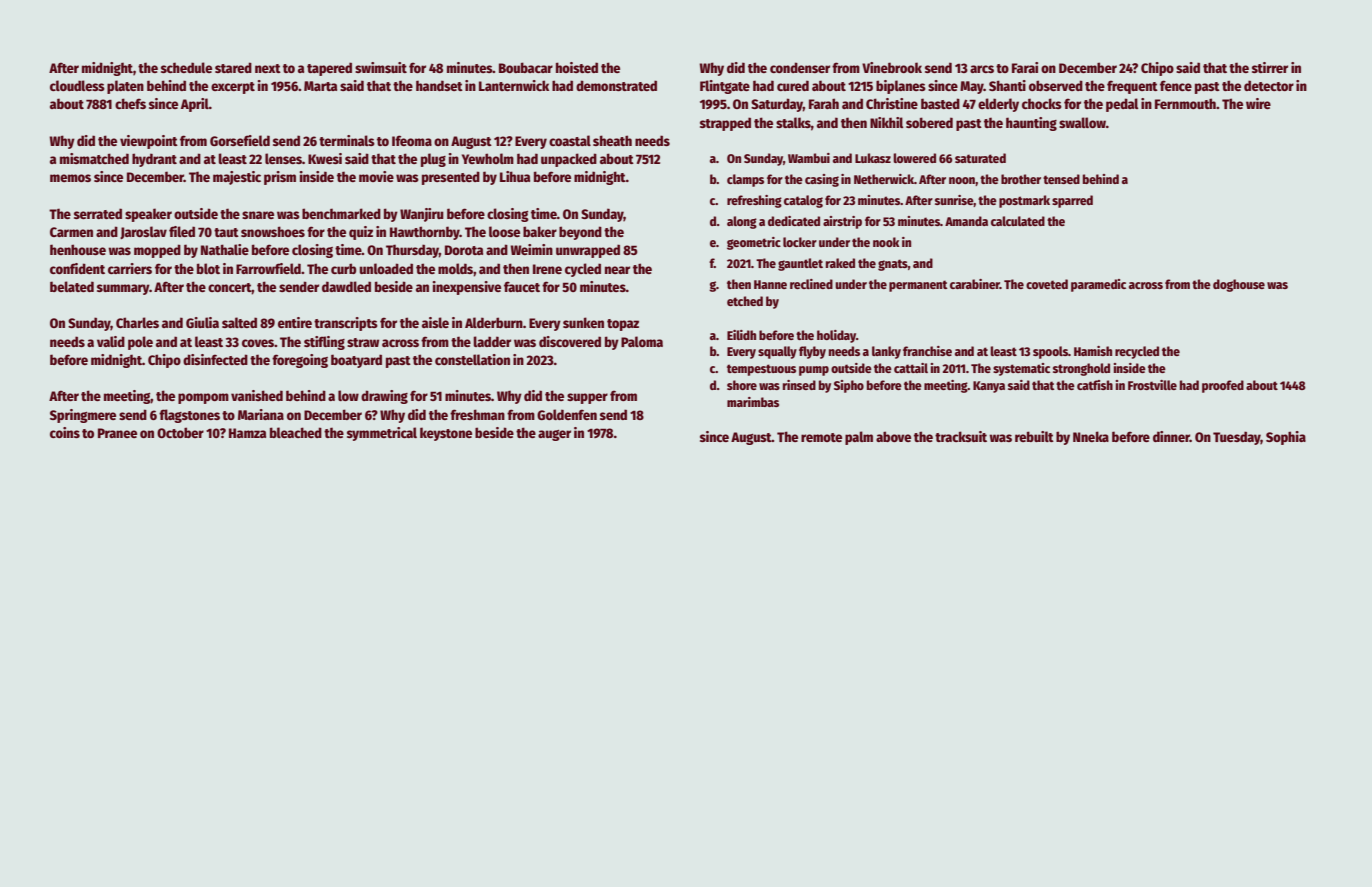  I want to click on Mariana, so click(261, 414).
